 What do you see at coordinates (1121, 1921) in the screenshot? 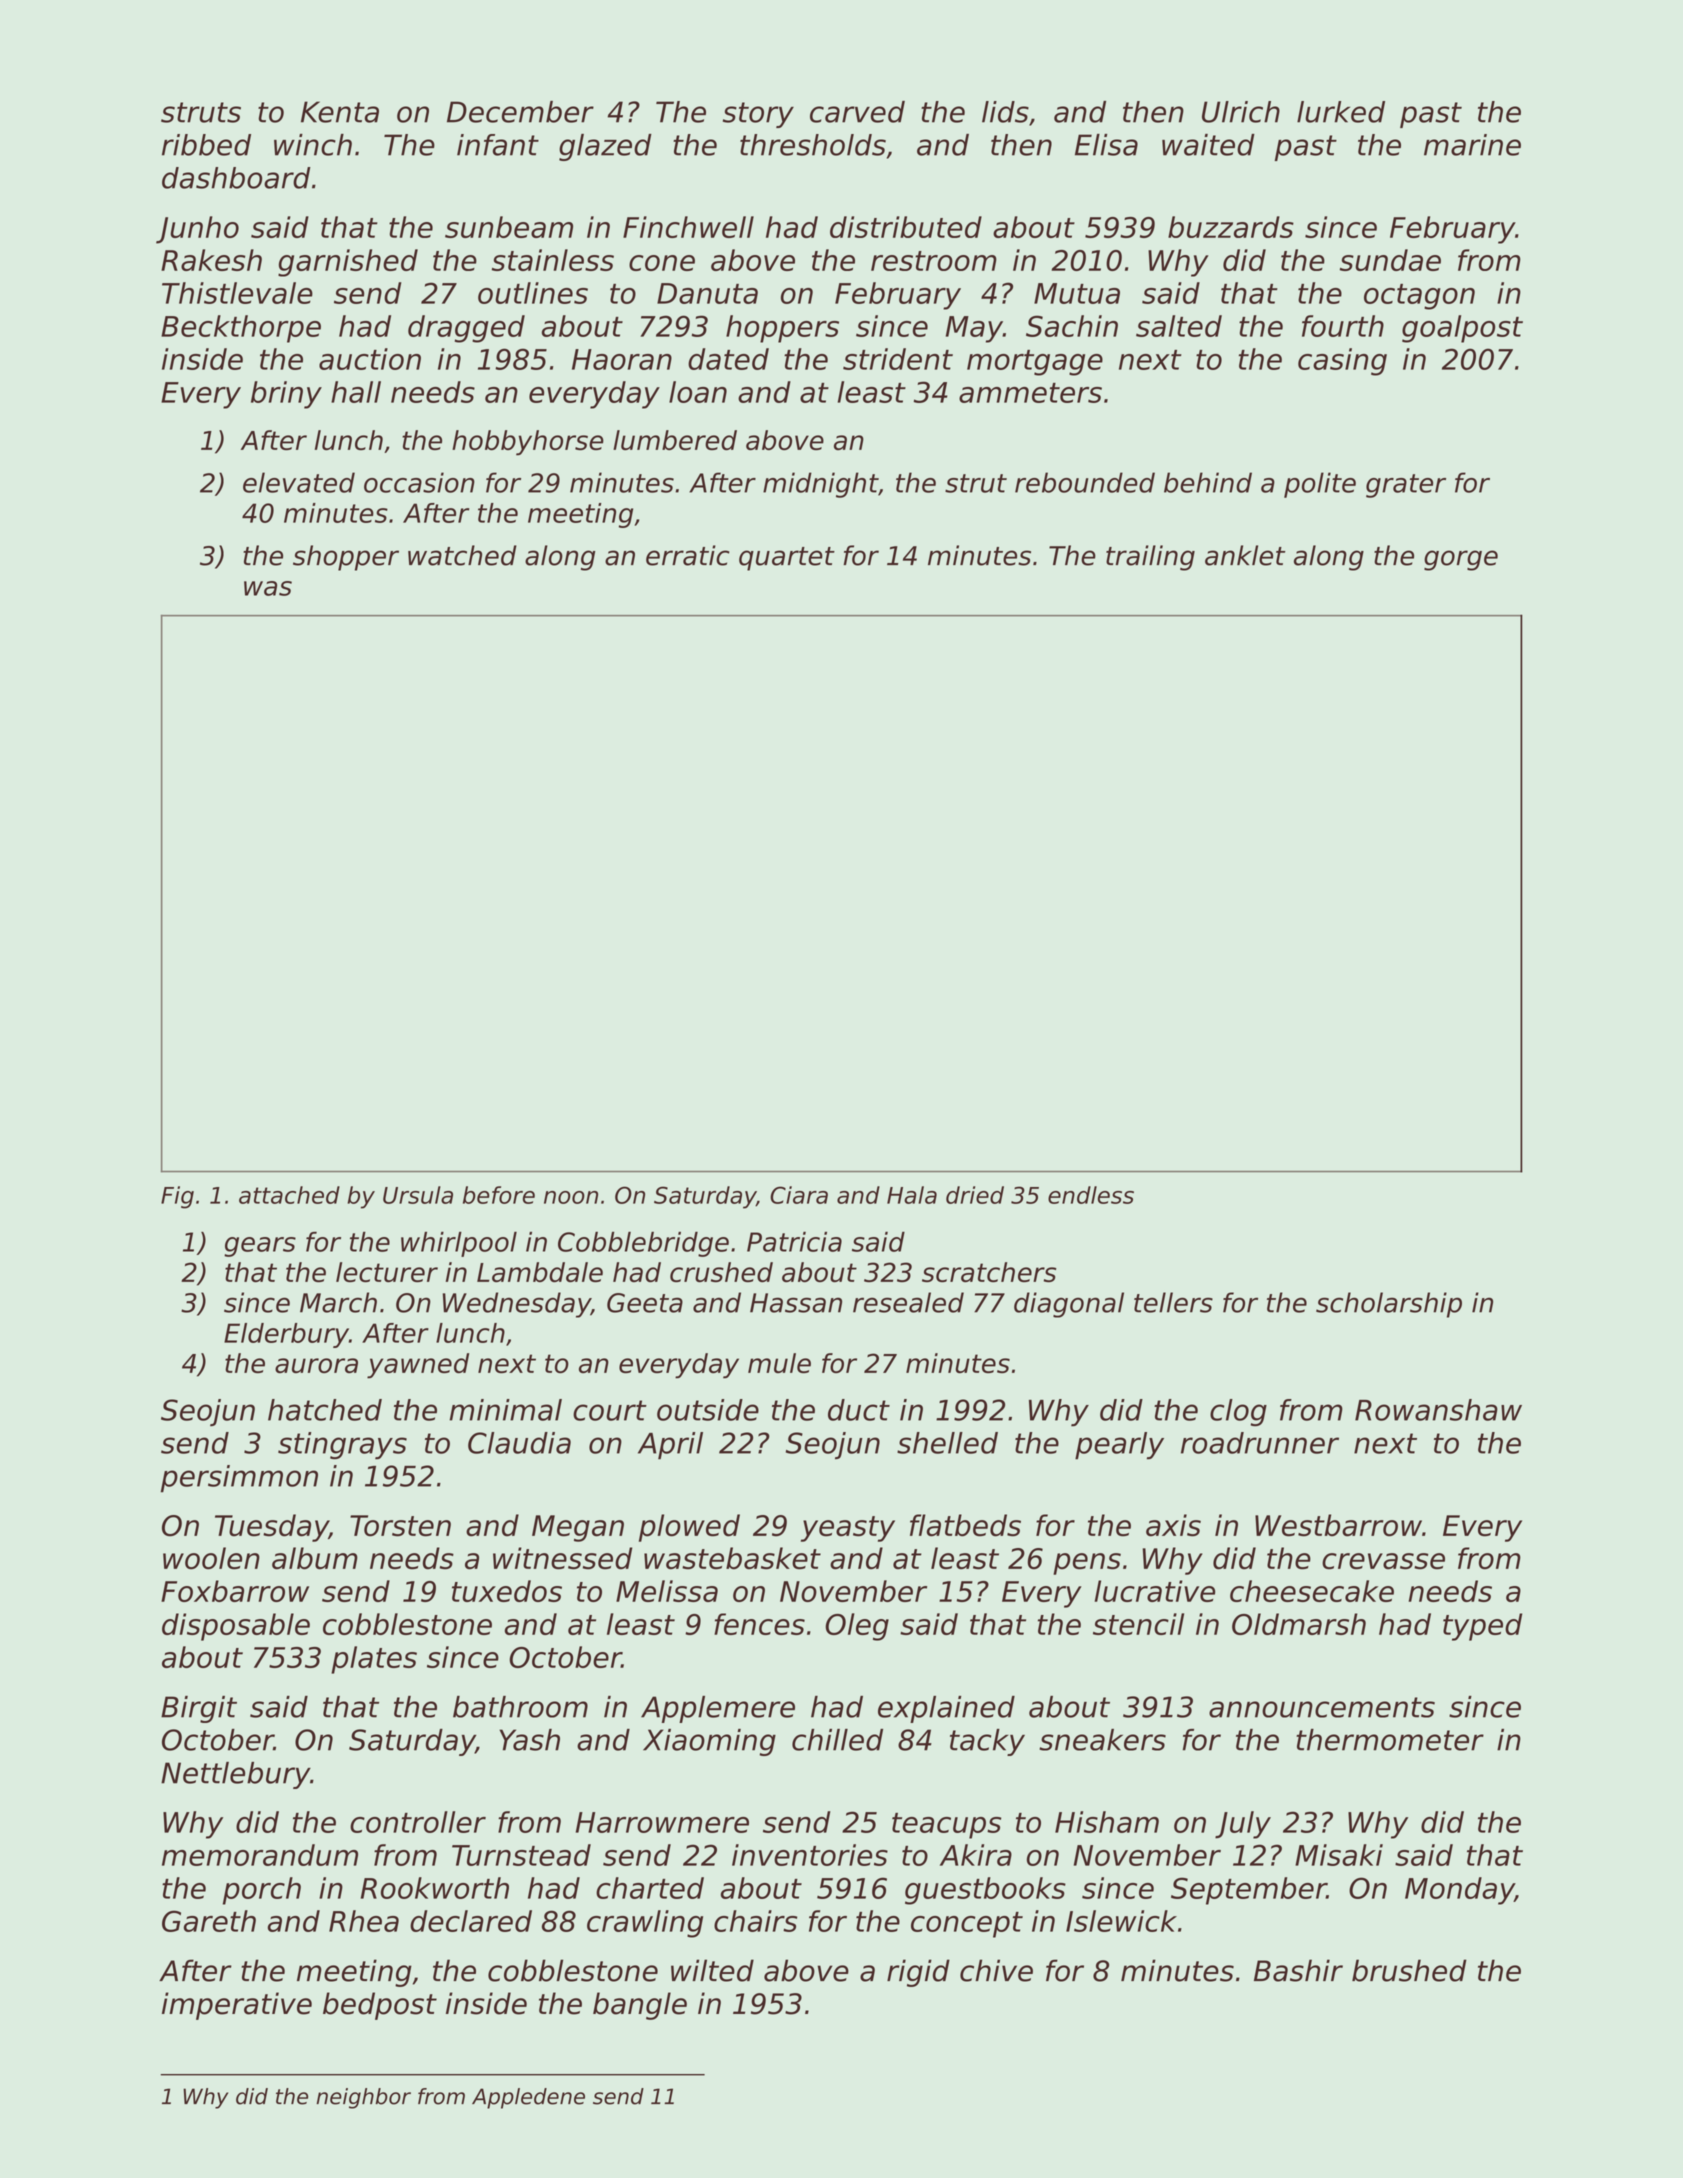
I see `Islewick` at bounding box center [1121, 1921].
